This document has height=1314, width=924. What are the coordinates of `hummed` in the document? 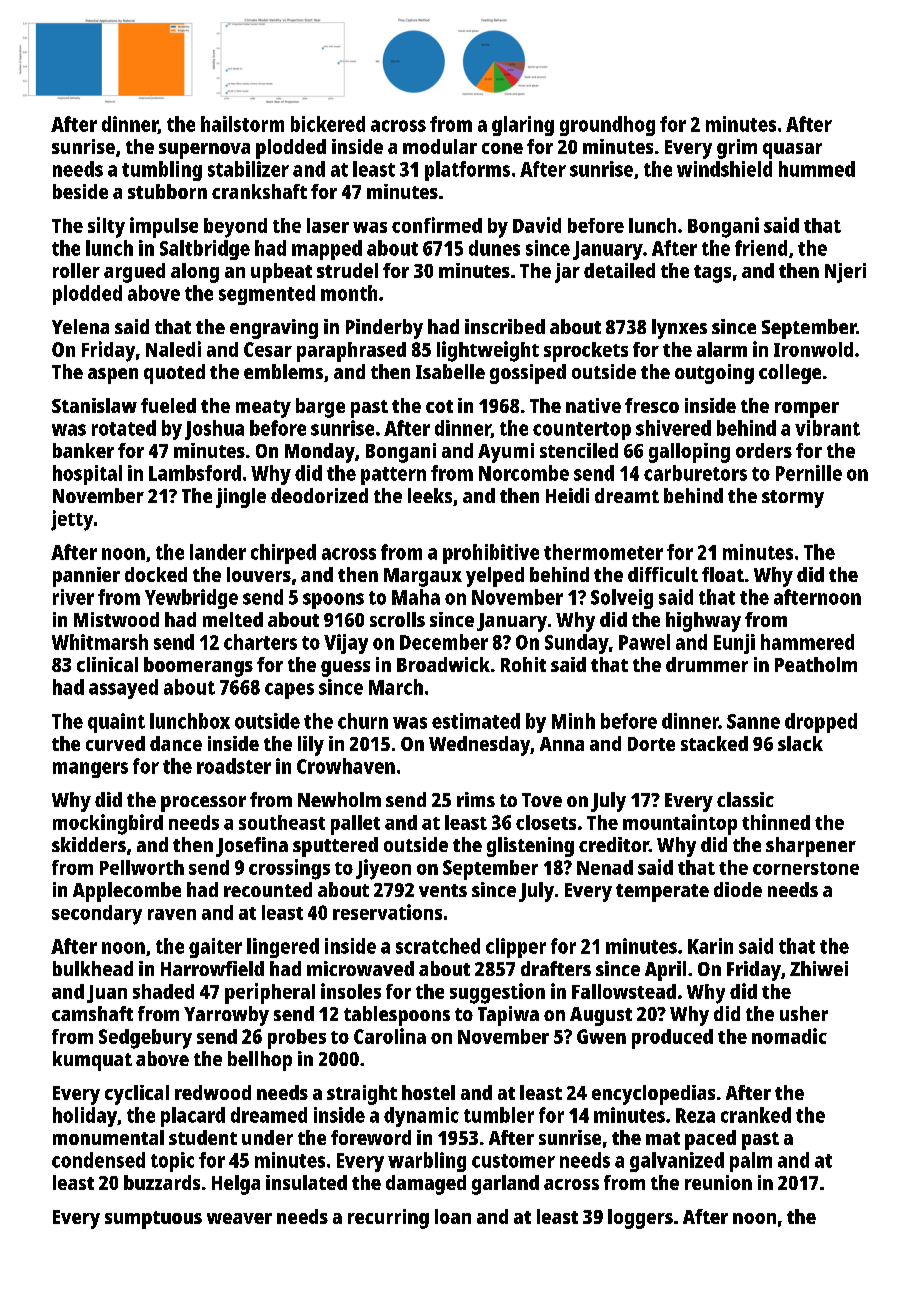 It's located at (817, 169).
